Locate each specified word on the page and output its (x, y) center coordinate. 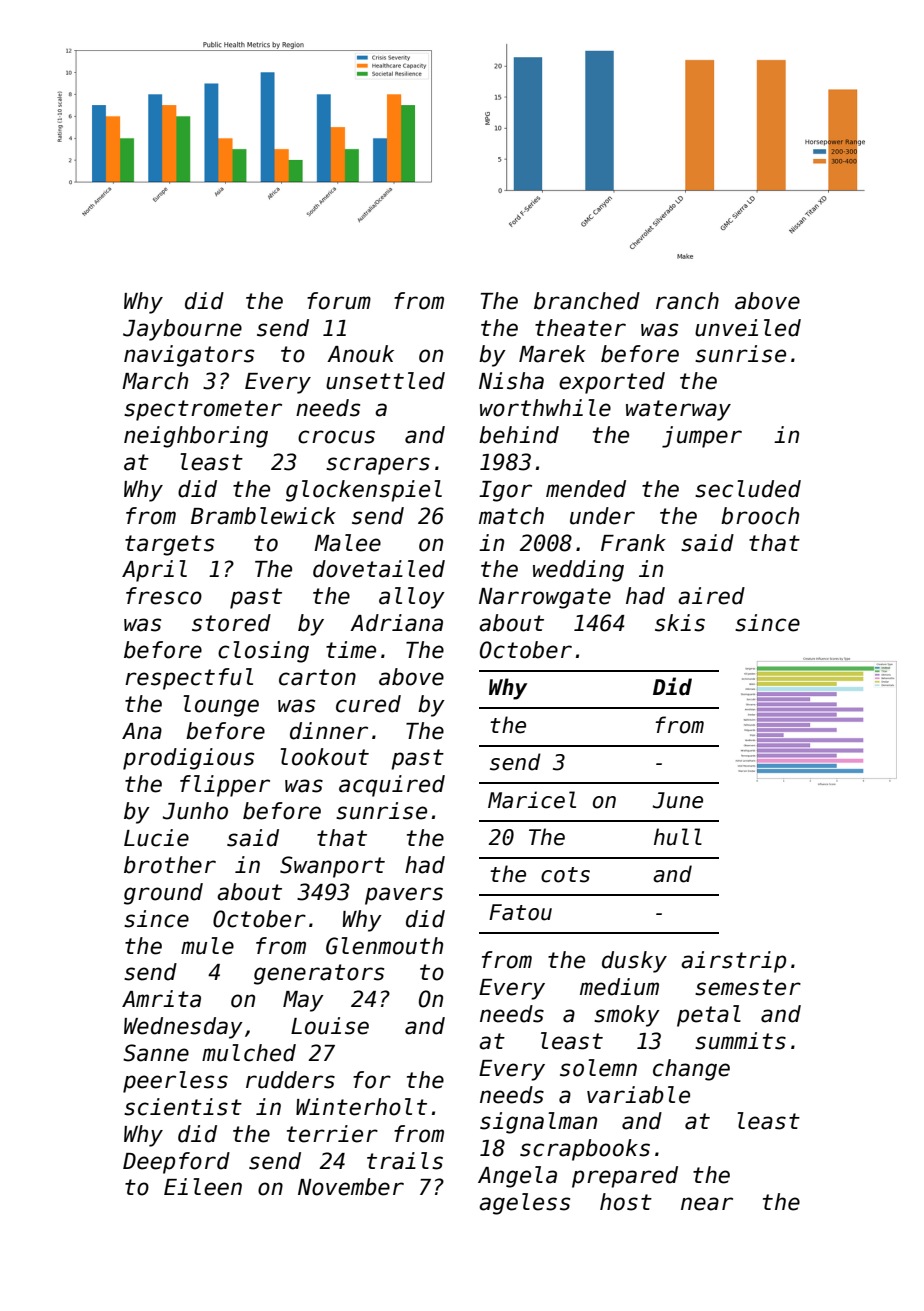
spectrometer (203, 410)
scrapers (378, 466)
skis (680, 623)
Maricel (532, 800)
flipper (225, 786)
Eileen (203, 1187)
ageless (524, 1204)
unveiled (748, 328)
